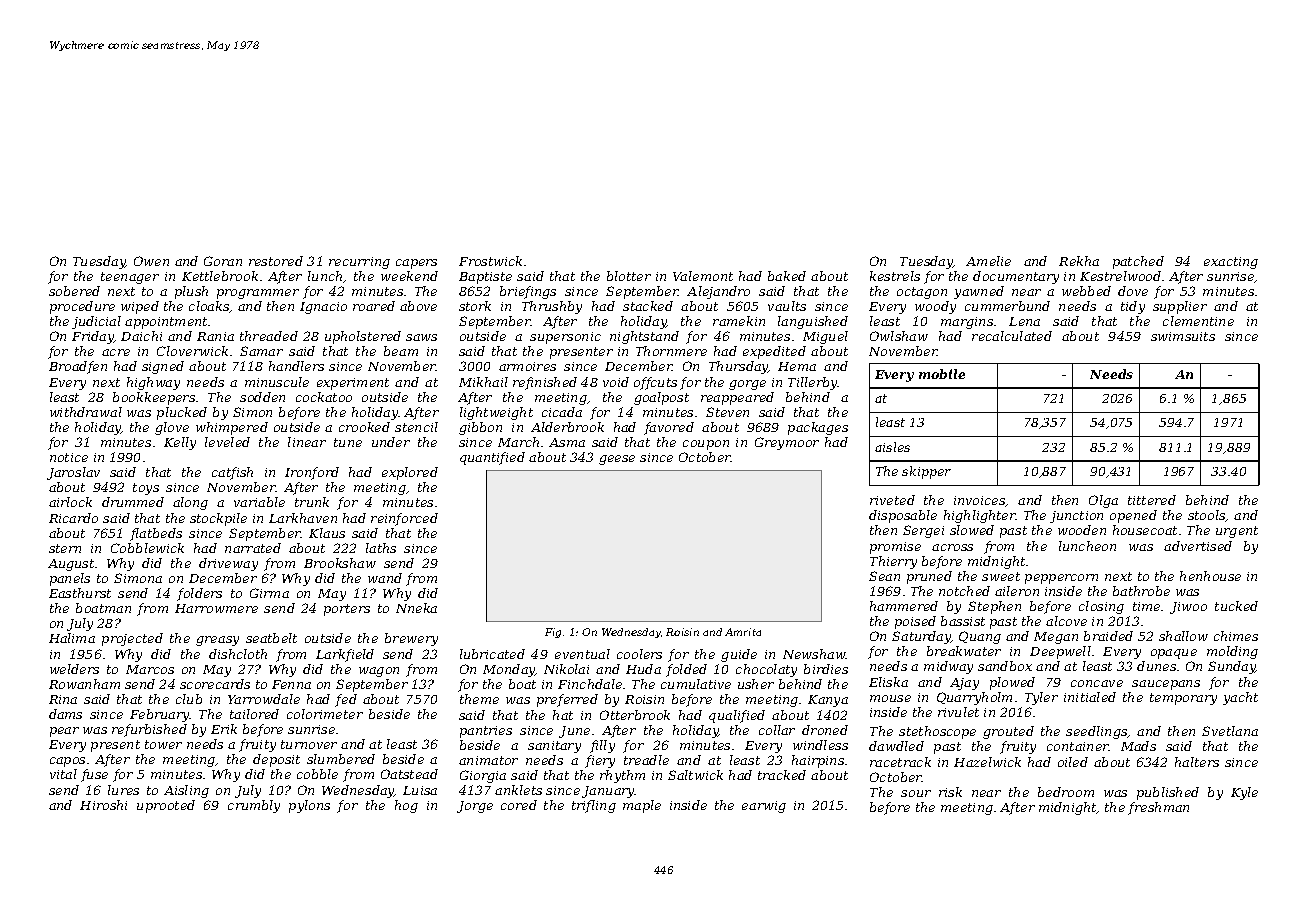 The height and width of the screenshot is (924, 1308). What do you see at coordinates (151, 261) in the screenshot?
I see `Owen` at bounding box center [151, 261].
